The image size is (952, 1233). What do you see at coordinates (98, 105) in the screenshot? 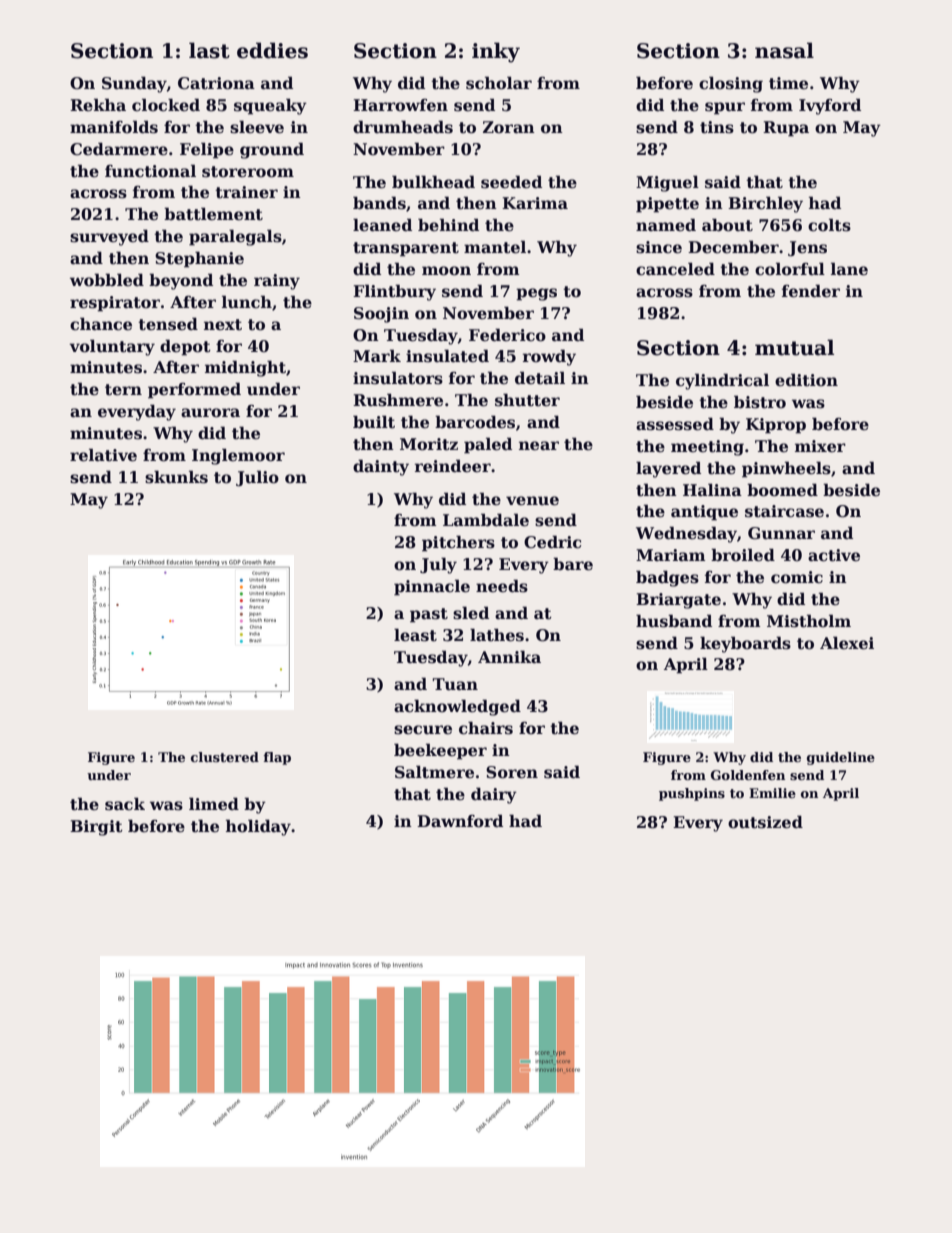
I see `Rekha` at bounding box center [98, 105].
